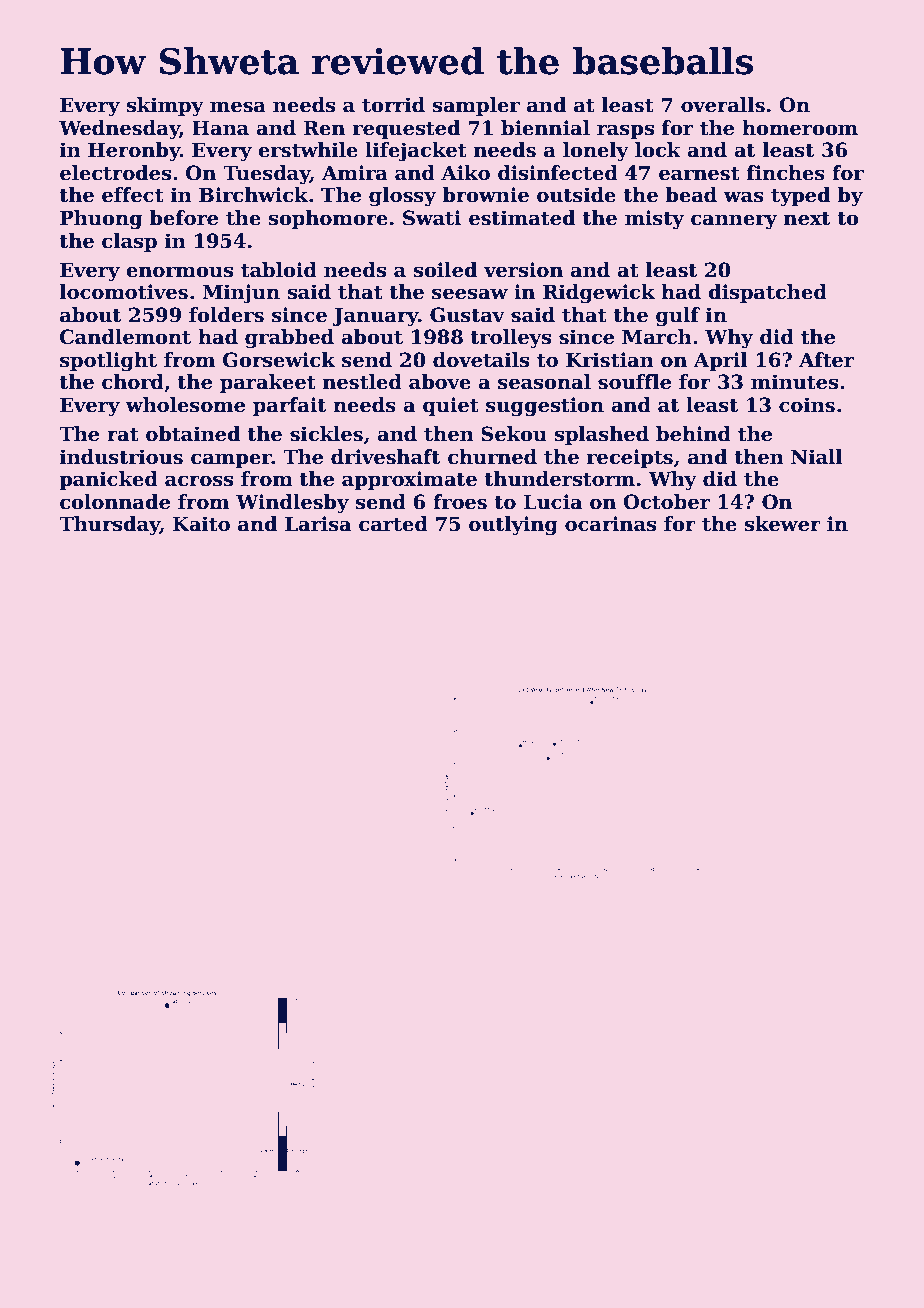 This page has width=924, height=1308. What do you see at coordinates (238, 107) in the page?
I see `mesa` at bounding box center [238, 107].
